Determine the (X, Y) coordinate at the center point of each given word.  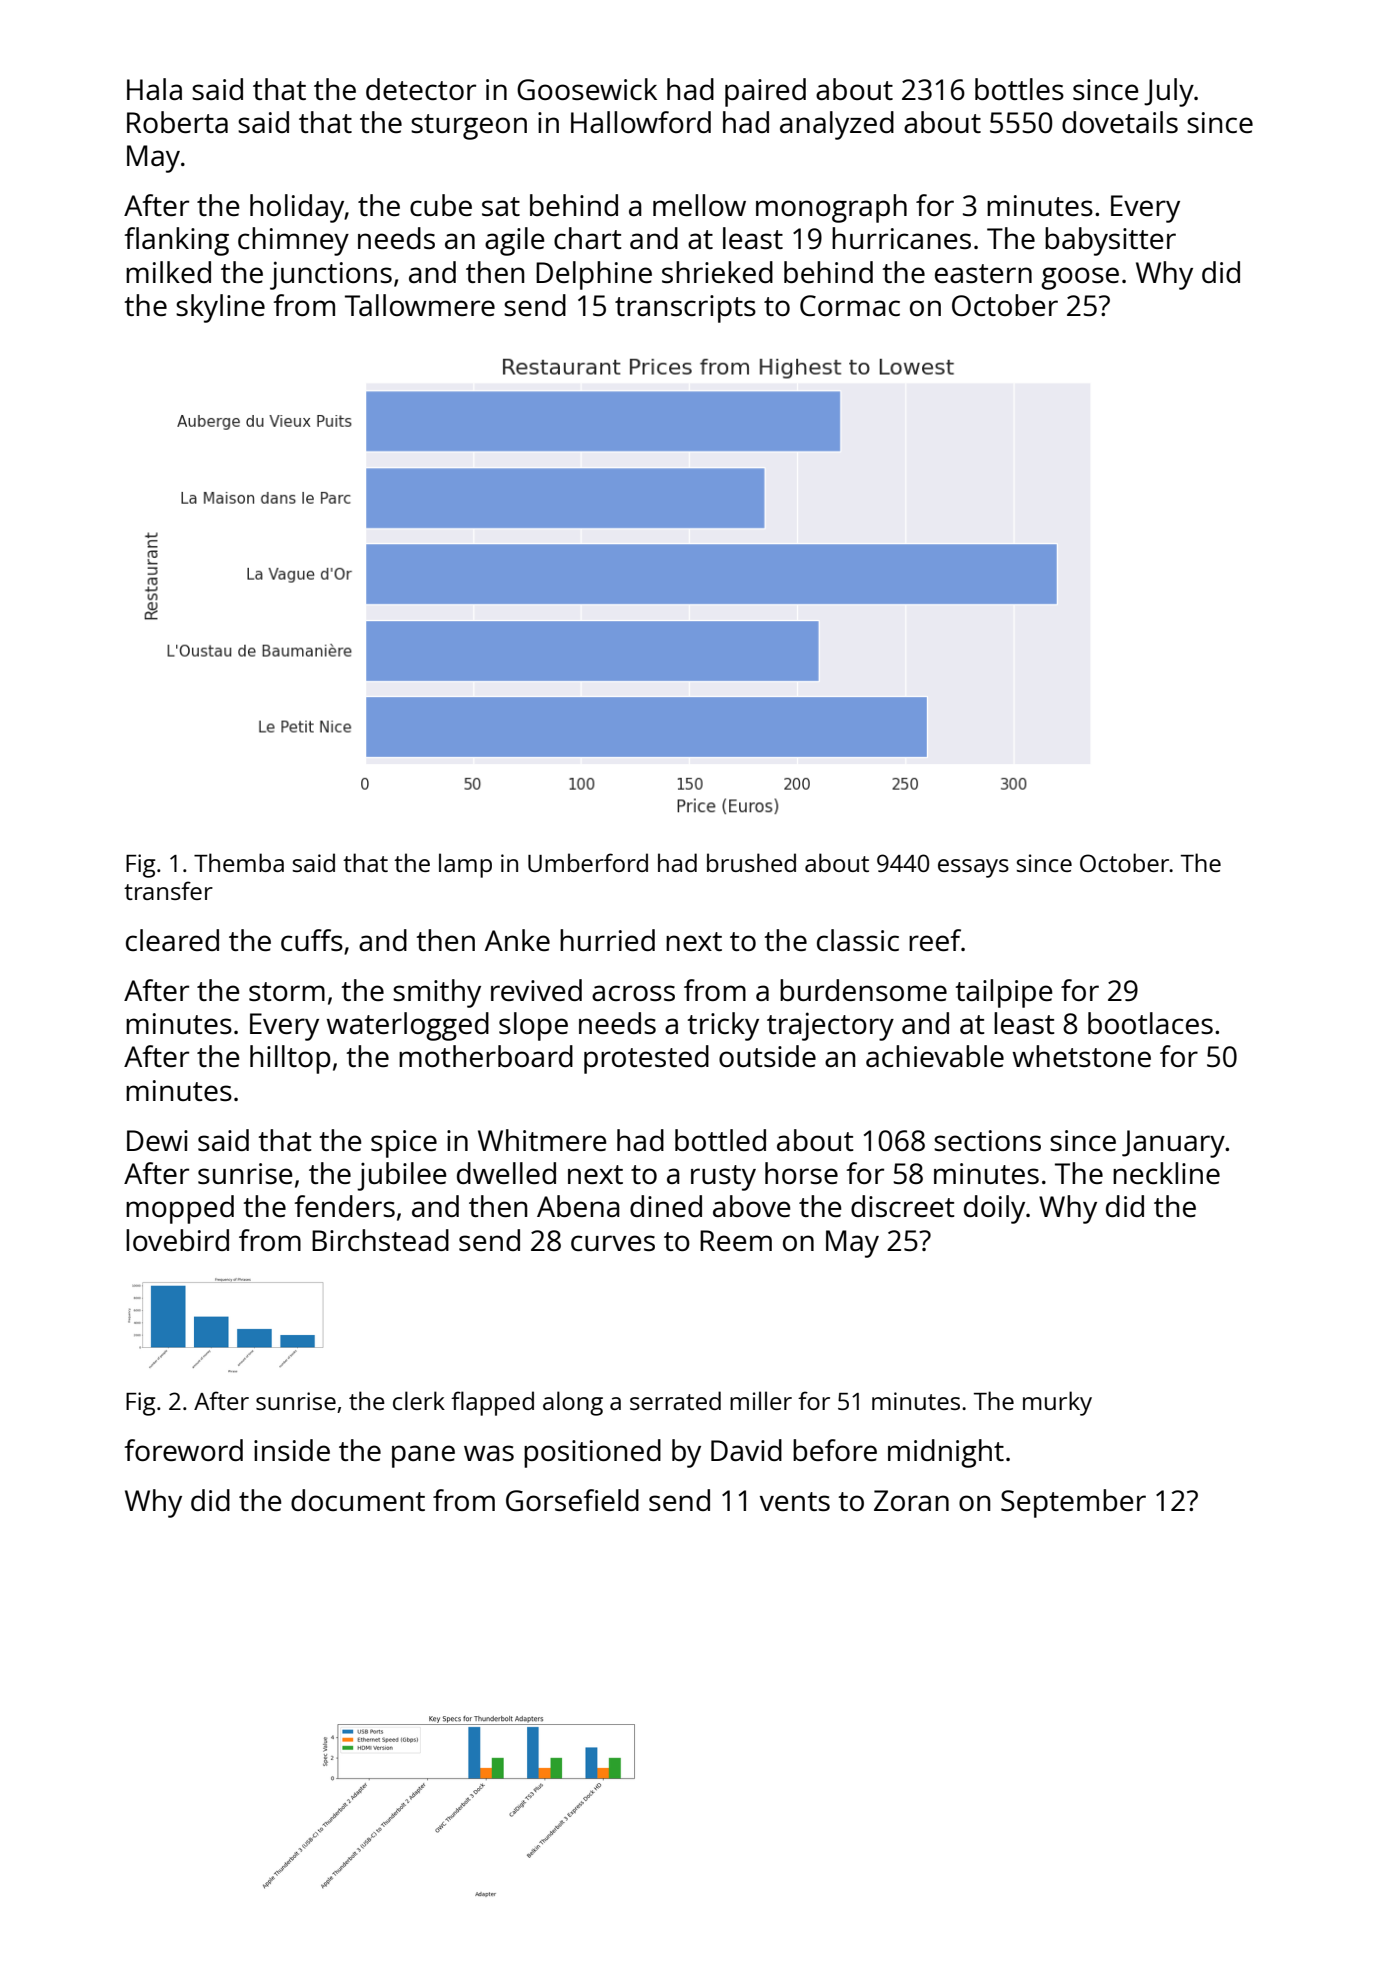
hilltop (290, 1059)
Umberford (588, 862)
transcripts (685, 309)
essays (973, 868)
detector (421, 89)
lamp (465, 865)
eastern (983, 273)
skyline (220, 308)
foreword (183, 1450)
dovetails (1120, 122)
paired (765, 92)
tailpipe (1004, 993)
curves (613, 1243)
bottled (720, 1140)
